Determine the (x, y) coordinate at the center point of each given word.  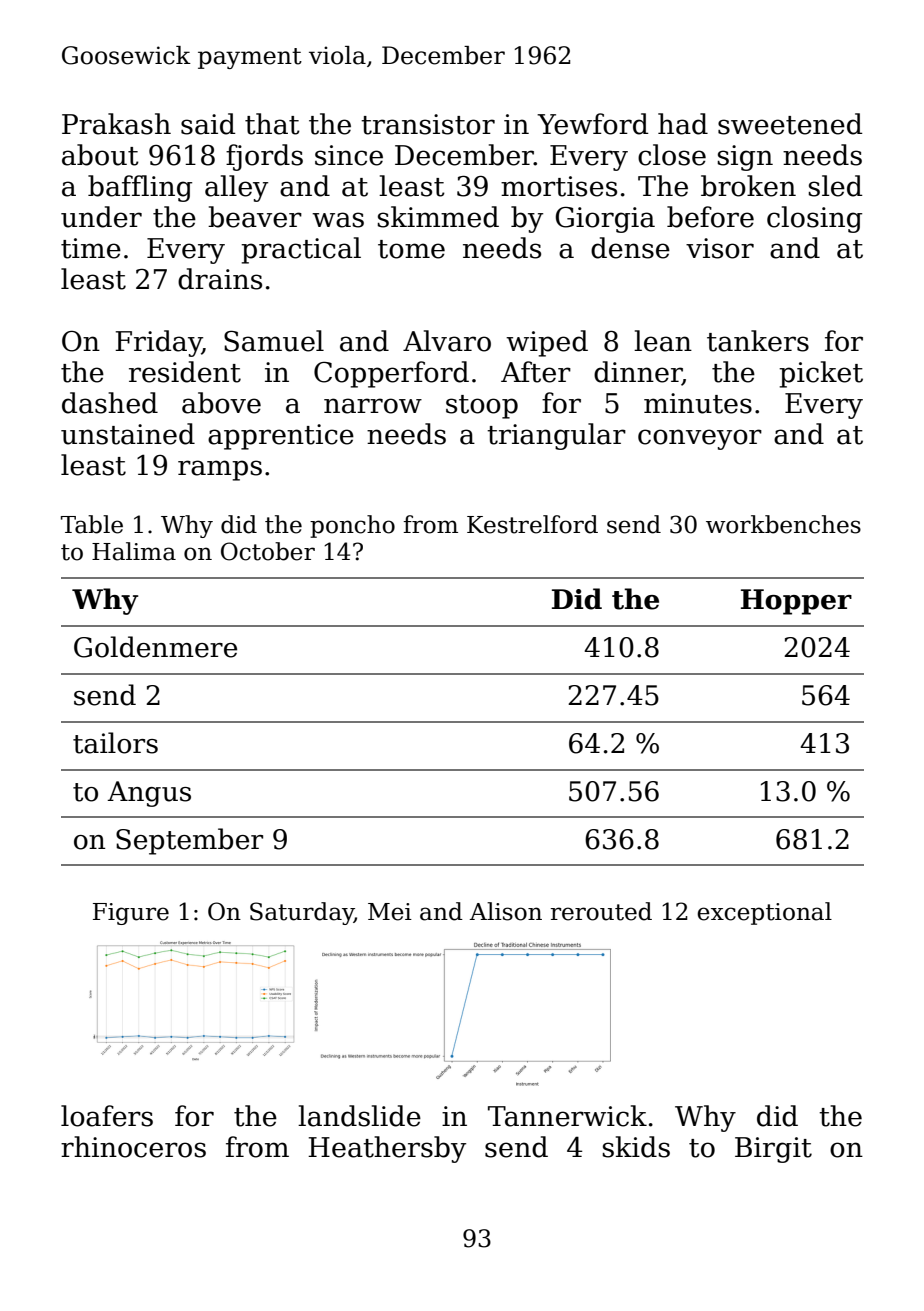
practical (301, 250)
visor (720, 248)
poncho (352, 526)
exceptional (764, 913)
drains (220, 279)
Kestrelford (532, 524)
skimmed (438, 217)
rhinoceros (133, 1147)
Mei (390, 912)
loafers (107, 1116)
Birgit (773, 1150)
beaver (255, 217)
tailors (115, 743)
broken (748, 186)
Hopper (796, 602)
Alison (506, 911)
